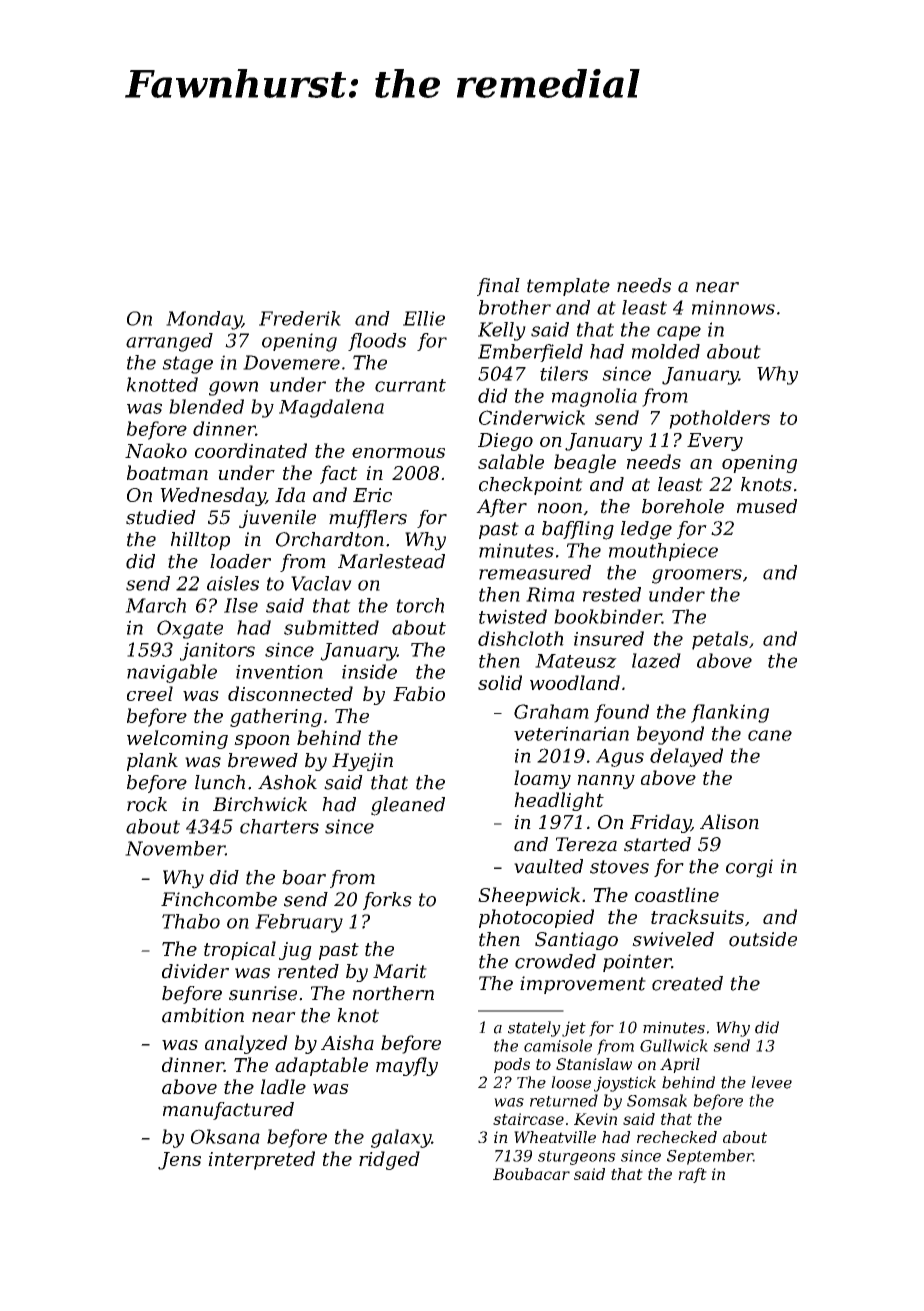  I want to click on Ellie, so click(424, 318).
